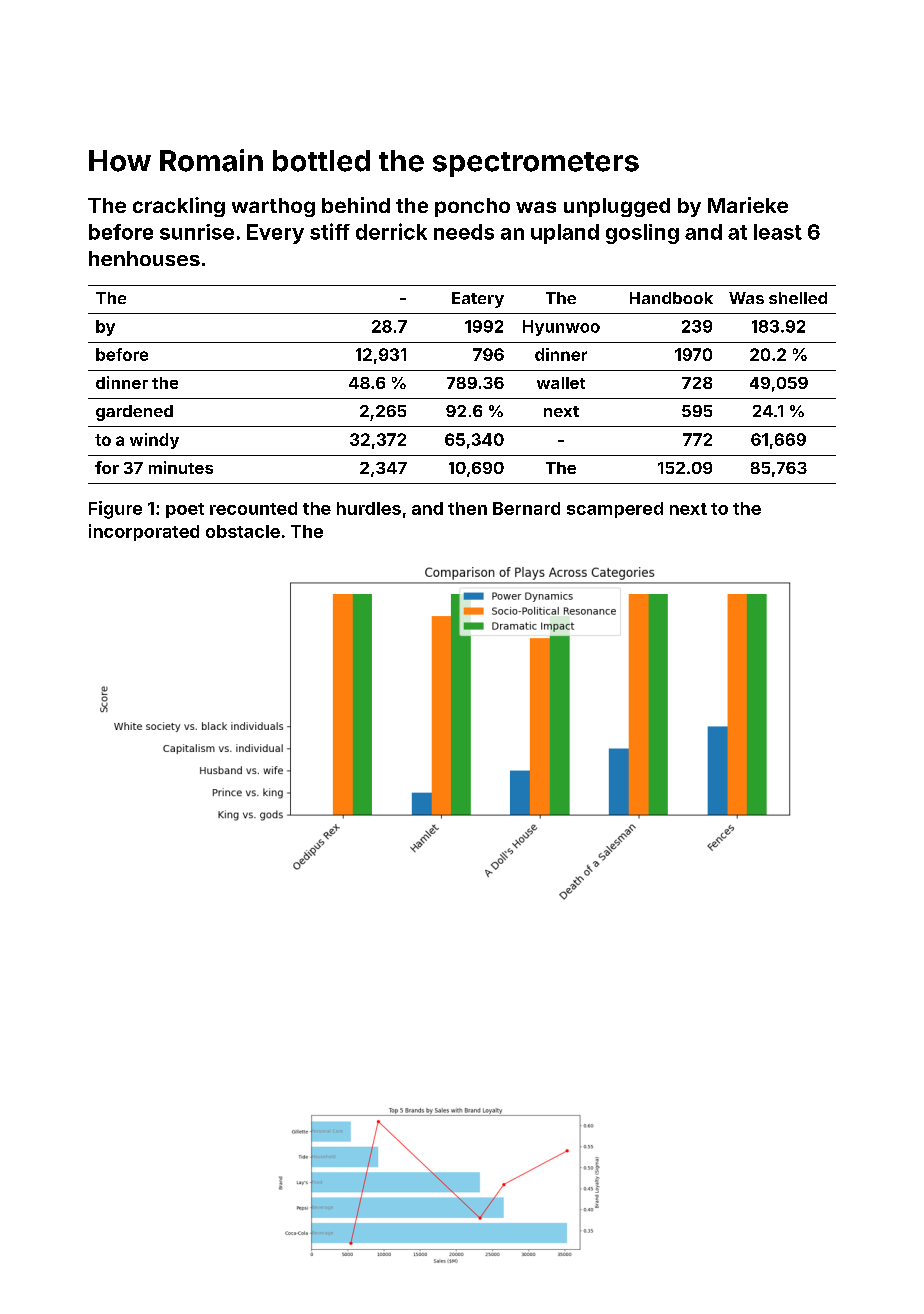 The height and width of the image is (1314, 924). Describe the element at coordinates (561, 383) in the image. I see `wallet` at that location.
